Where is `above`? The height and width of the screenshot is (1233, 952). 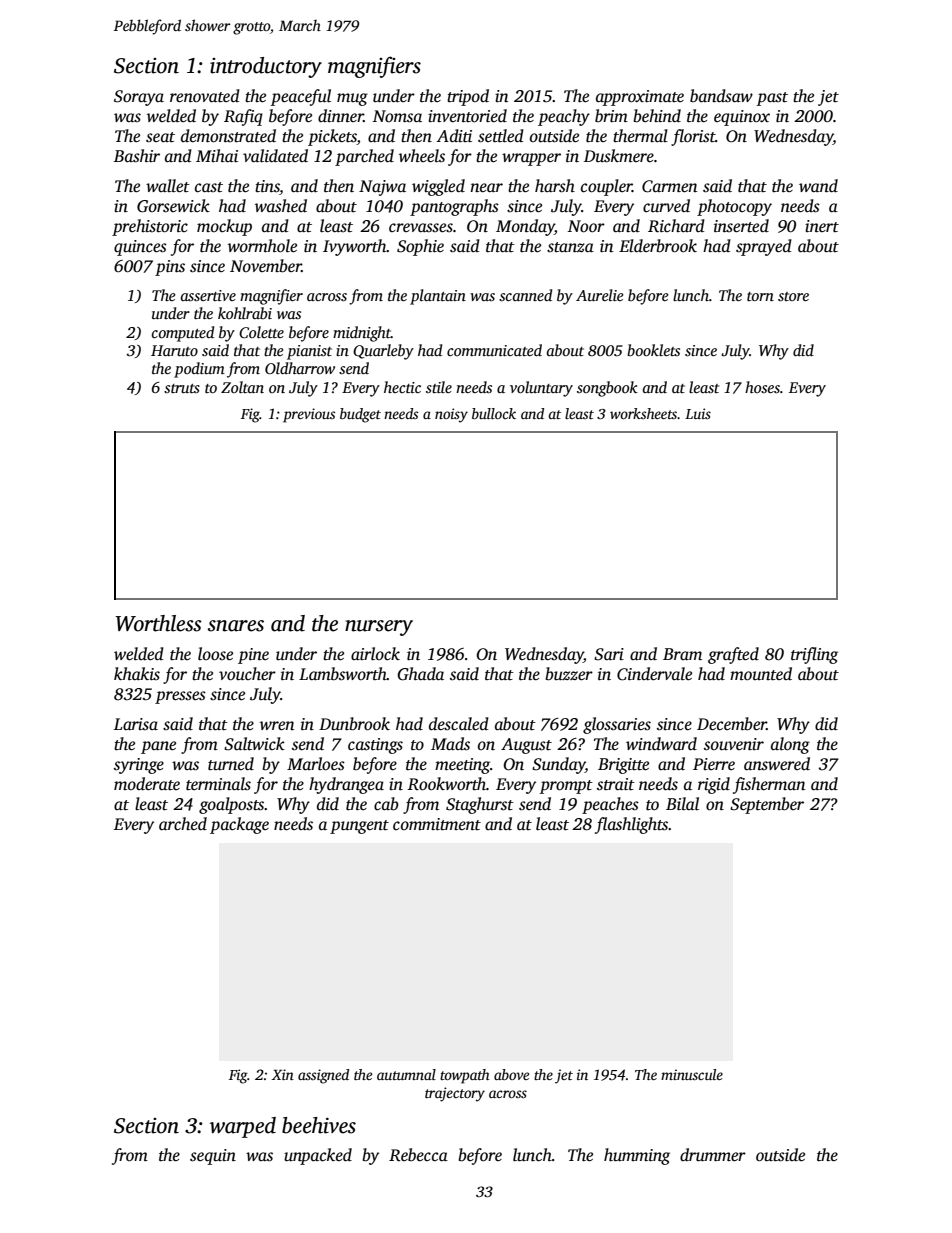 above is located at coordinates (511, 1074).
